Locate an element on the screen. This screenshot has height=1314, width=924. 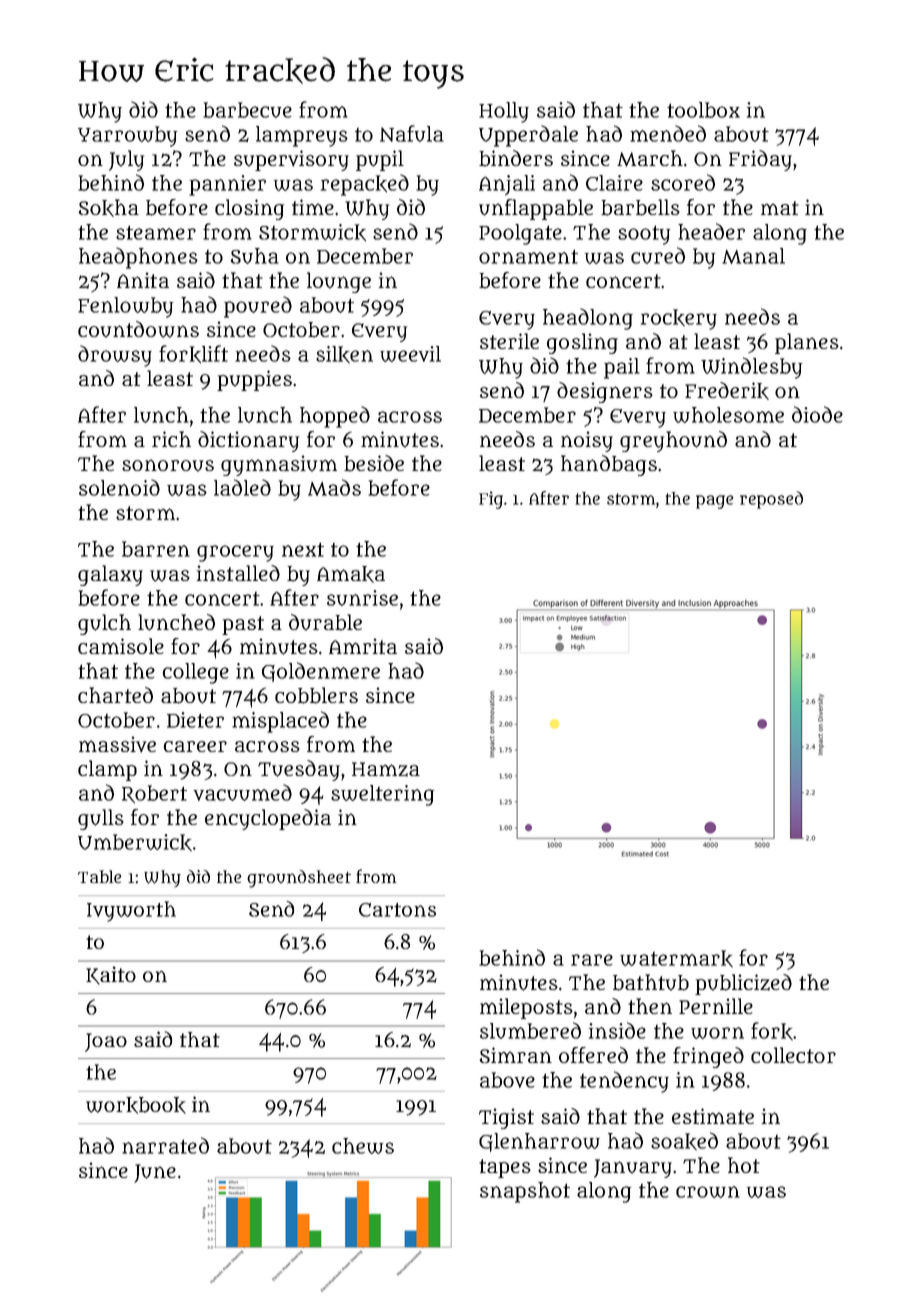
barbecue is located at coordinates (247, 110).
